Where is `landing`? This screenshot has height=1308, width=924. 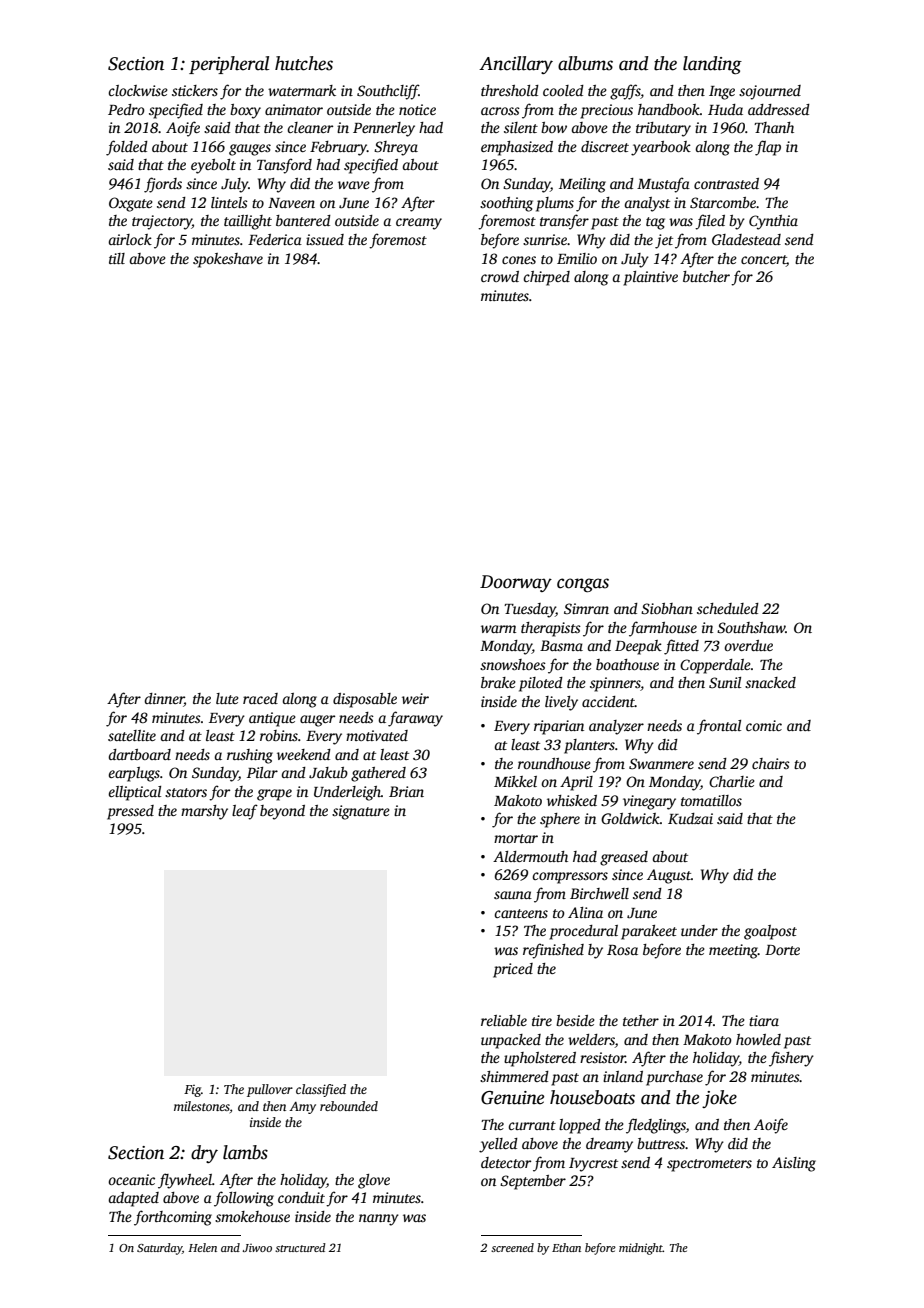 landing is located at coordinates (712, 65).
